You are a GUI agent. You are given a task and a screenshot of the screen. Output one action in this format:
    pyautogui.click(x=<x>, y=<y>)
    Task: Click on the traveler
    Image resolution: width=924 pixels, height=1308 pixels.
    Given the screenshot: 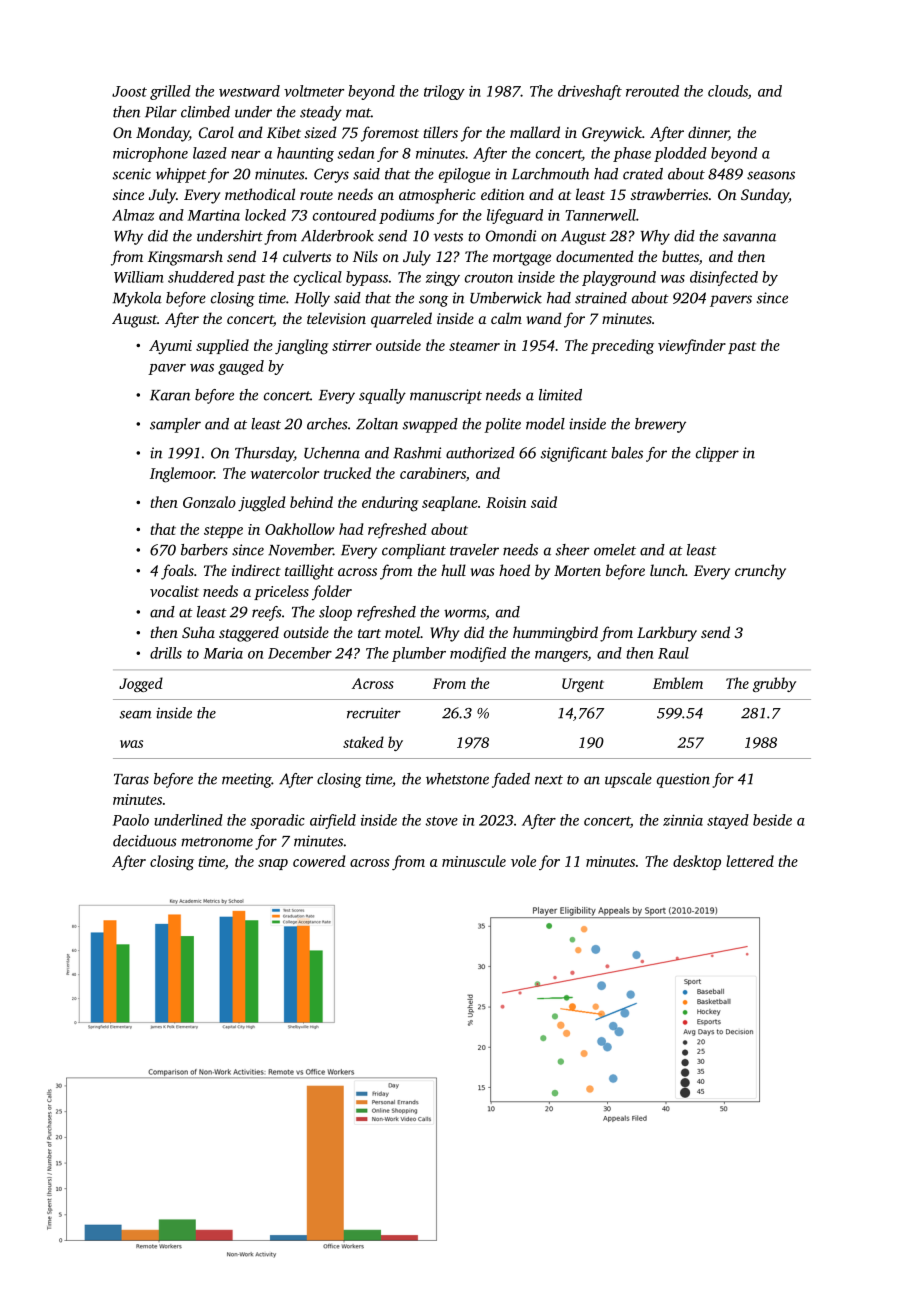 What is the action you would take?
    pyautogui.click(x=474, y=550)
